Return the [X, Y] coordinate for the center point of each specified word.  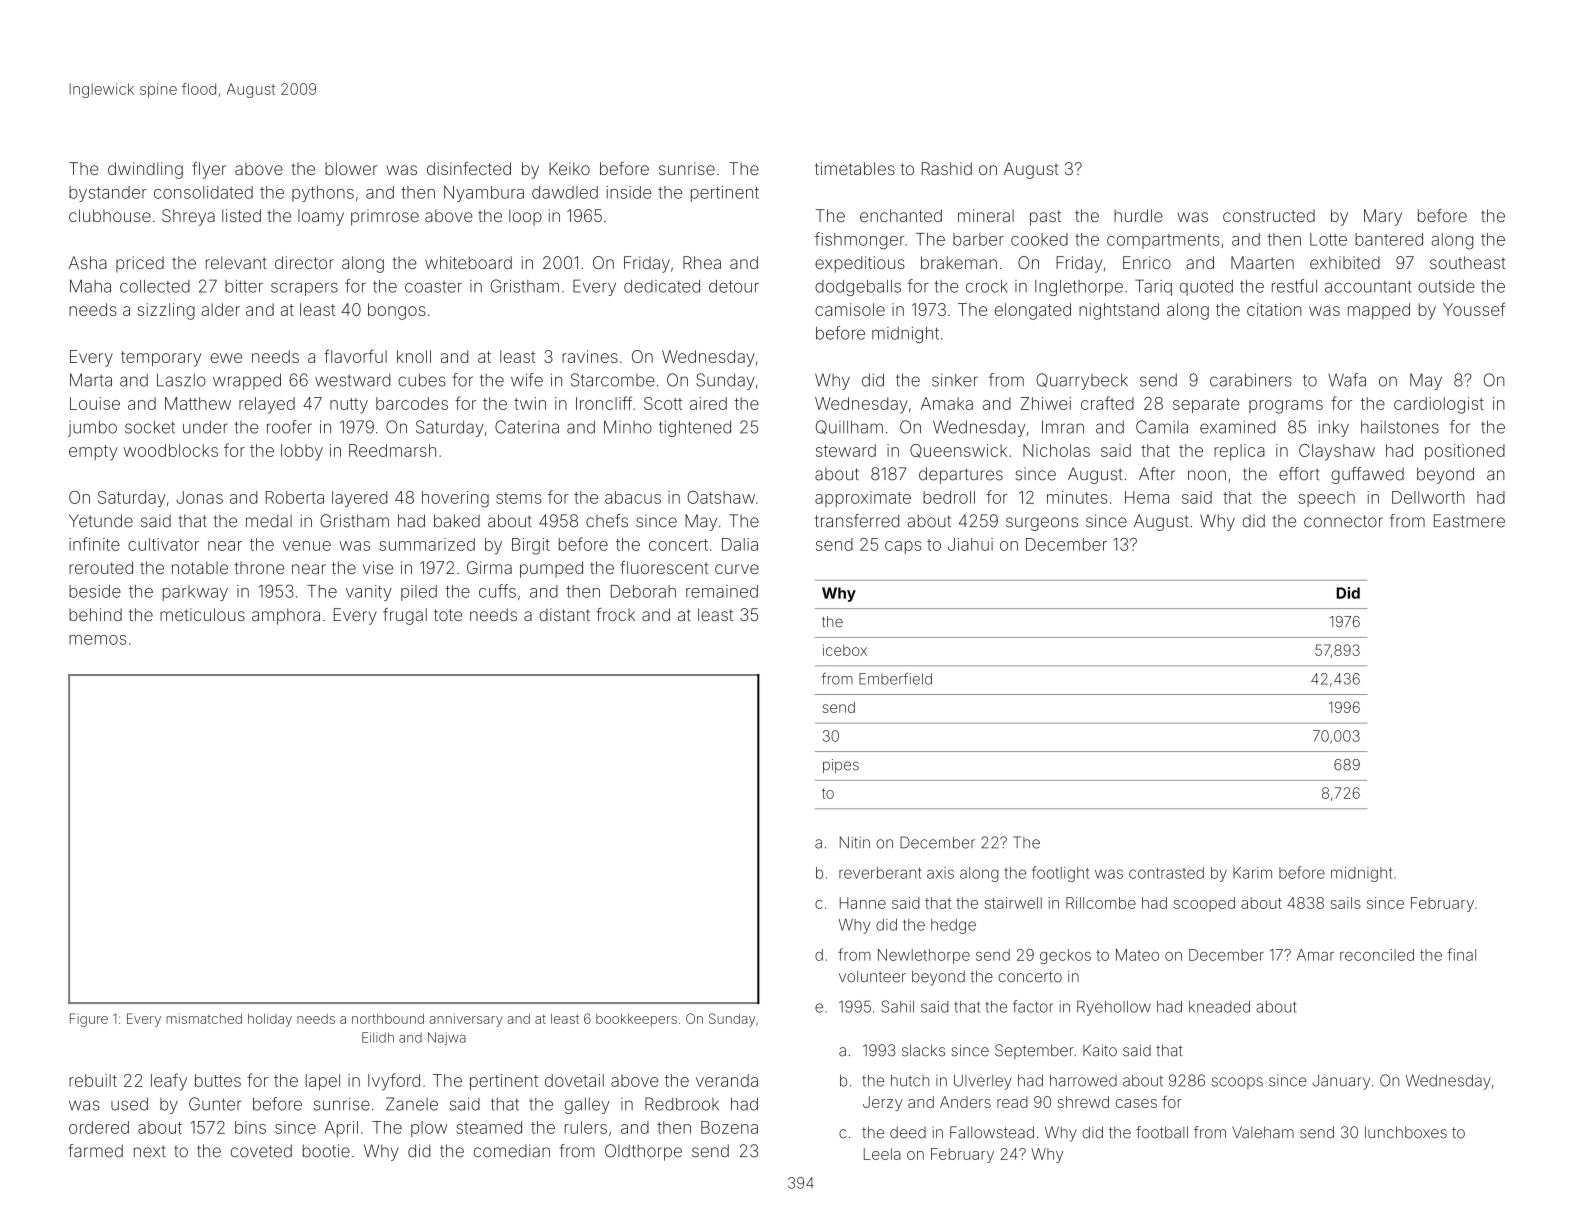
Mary [1383, 217]
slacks [923, 1050]
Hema [1147, 497]
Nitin [855, 842]
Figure [89, 1020]
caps [903, 547]
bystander [108, 194]
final [1461, 954]
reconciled [1377, 955]
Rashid [947, 168]
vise [378, 567]
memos [97, 640]
